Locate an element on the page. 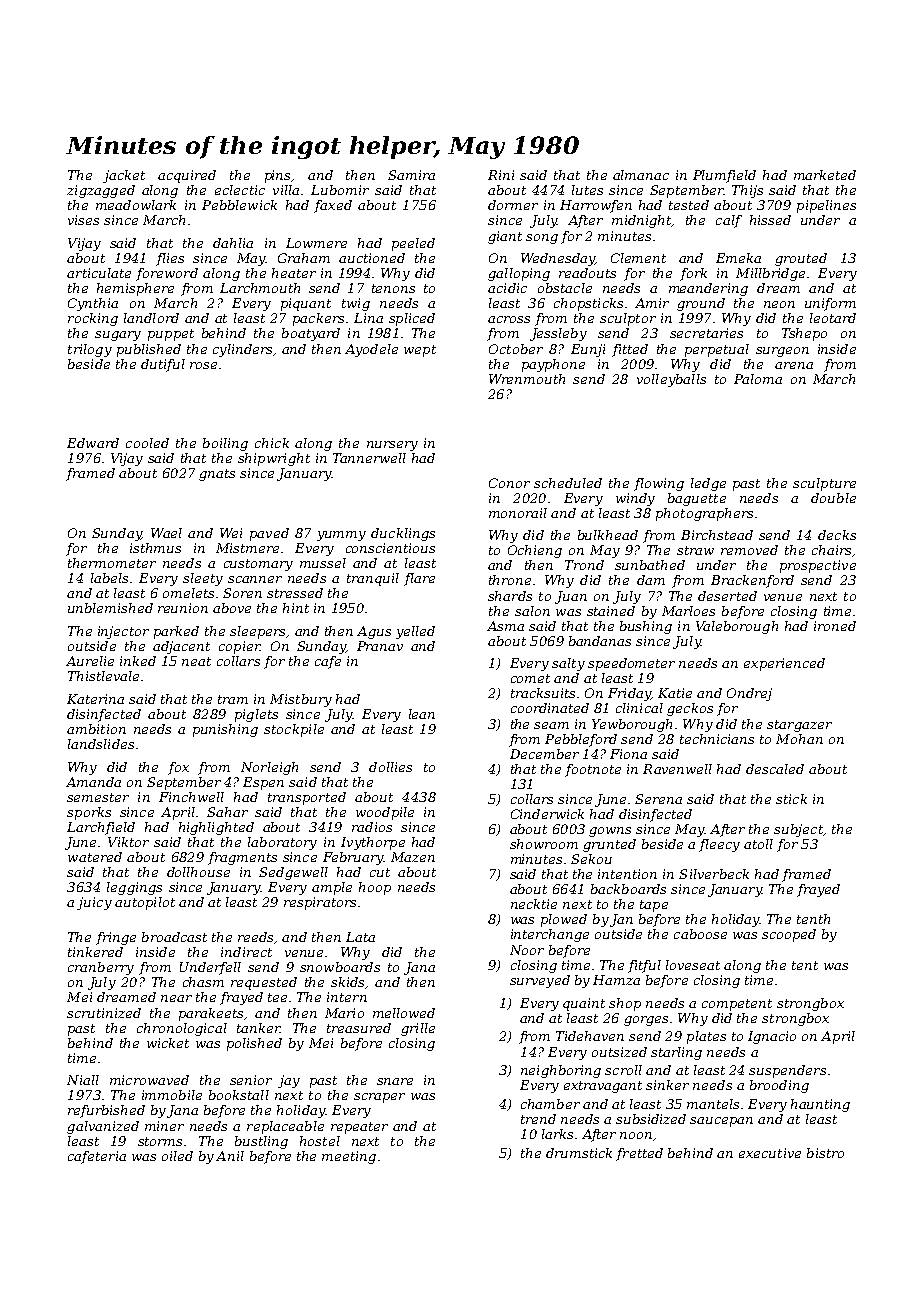 Image resolution: width=924 pixels, height=1311 pixels. trilogy is located at coordinates (90, 350).
